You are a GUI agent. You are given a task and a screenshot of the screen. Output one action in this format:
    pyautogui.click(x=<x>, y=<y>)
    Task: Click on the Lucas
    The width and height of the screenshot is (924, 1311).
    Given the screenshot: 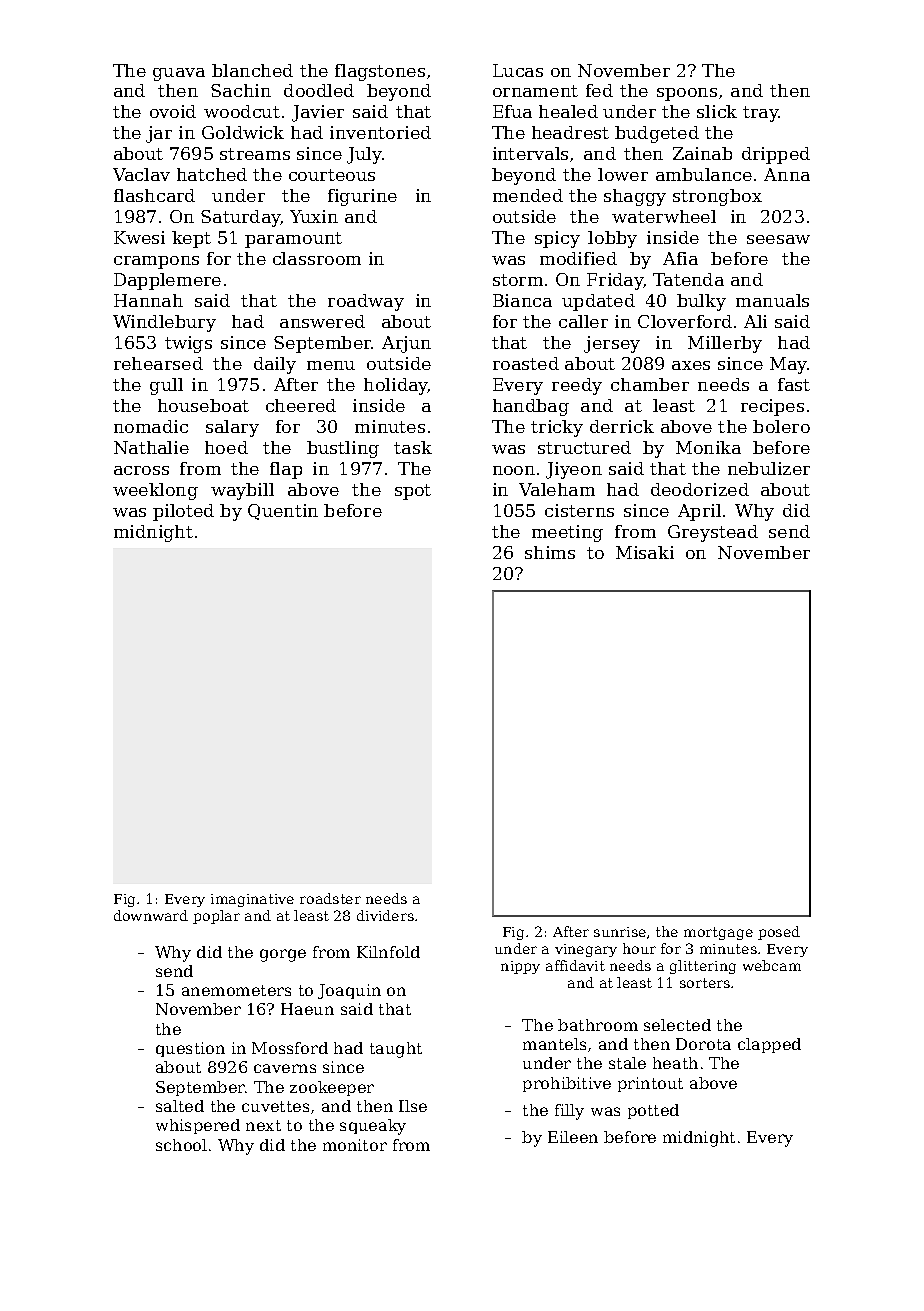 What is the action you would take?
    pyautogui.click(x=518, y=70)
